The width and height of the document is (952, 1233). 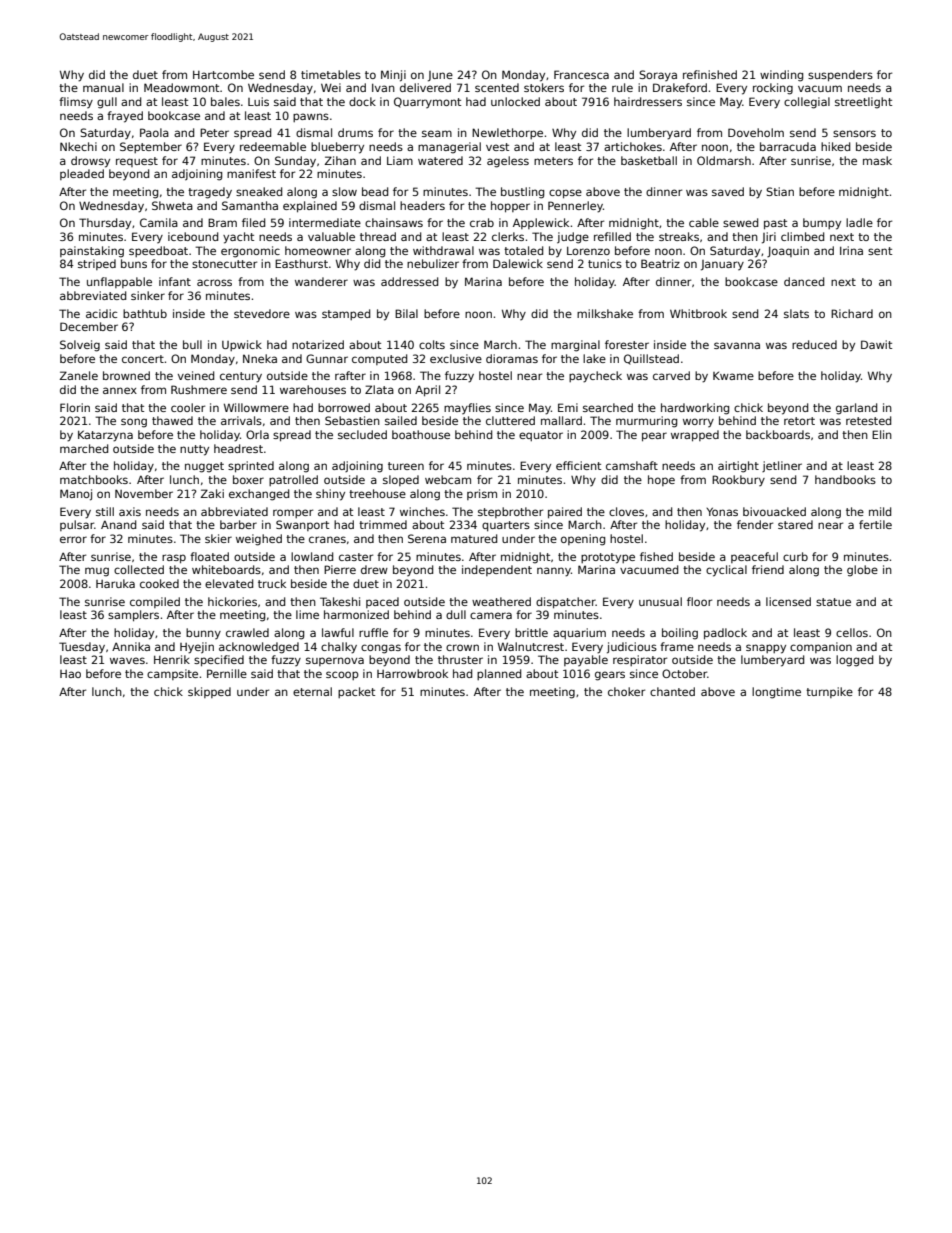 What do you see at coordinates (699, 601) in the document?
I see `floor` at bounding box center [699, 601].
